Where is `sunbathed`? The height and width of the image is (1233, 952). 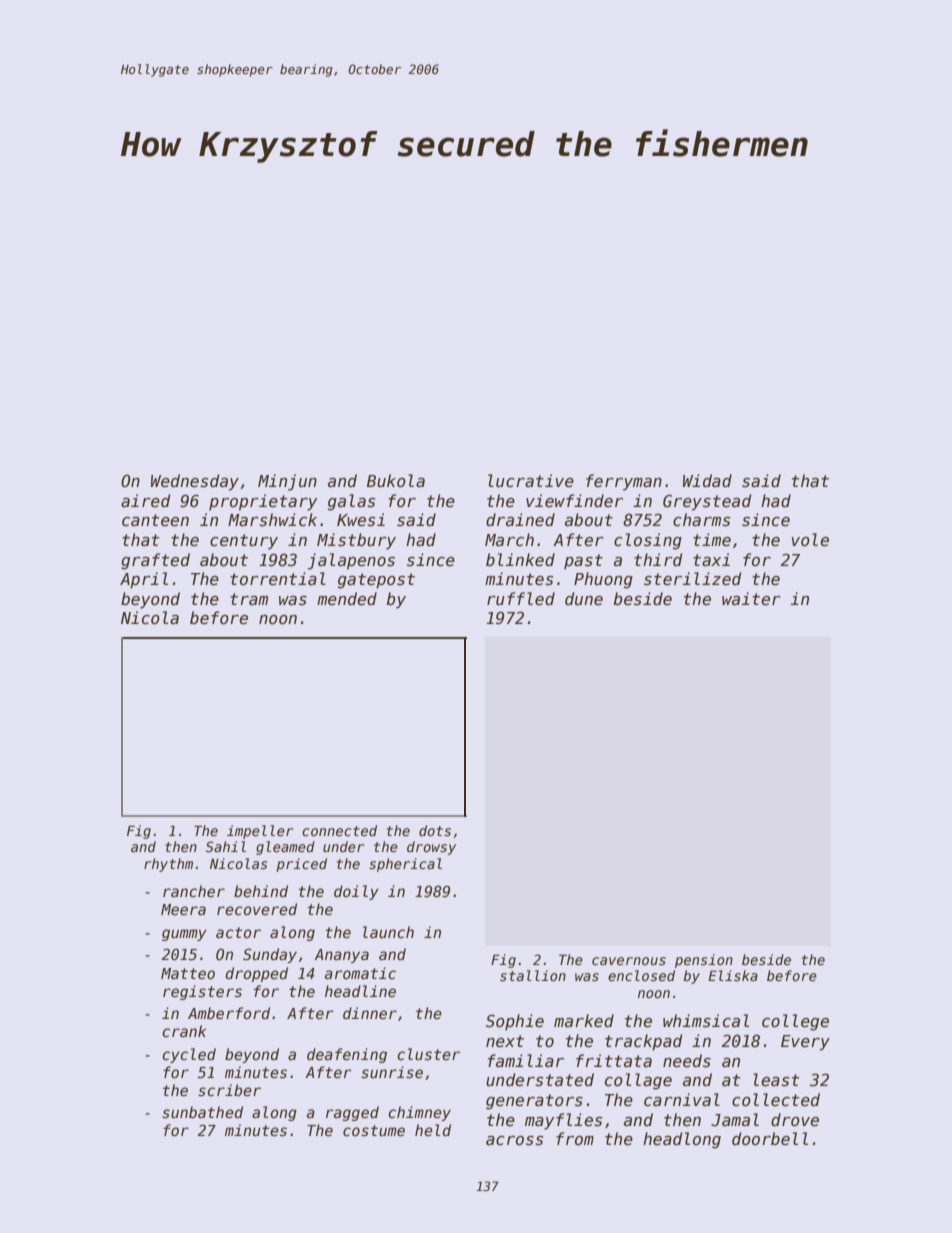
sunbathed is located at coordinates (202, 1112).
